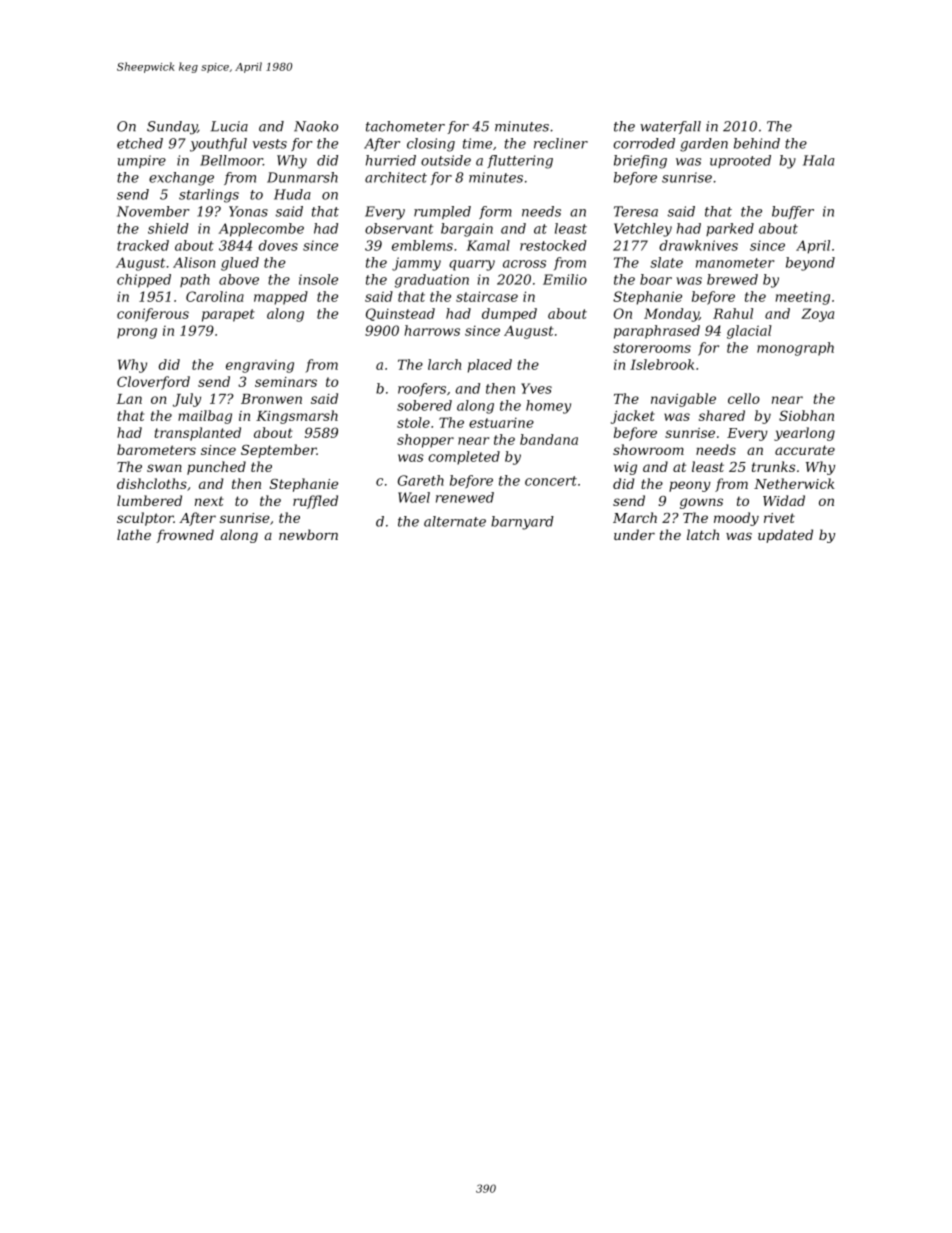 The height and width of the image is (1233, 952). I want to click on recliner, so click(561, 143).
